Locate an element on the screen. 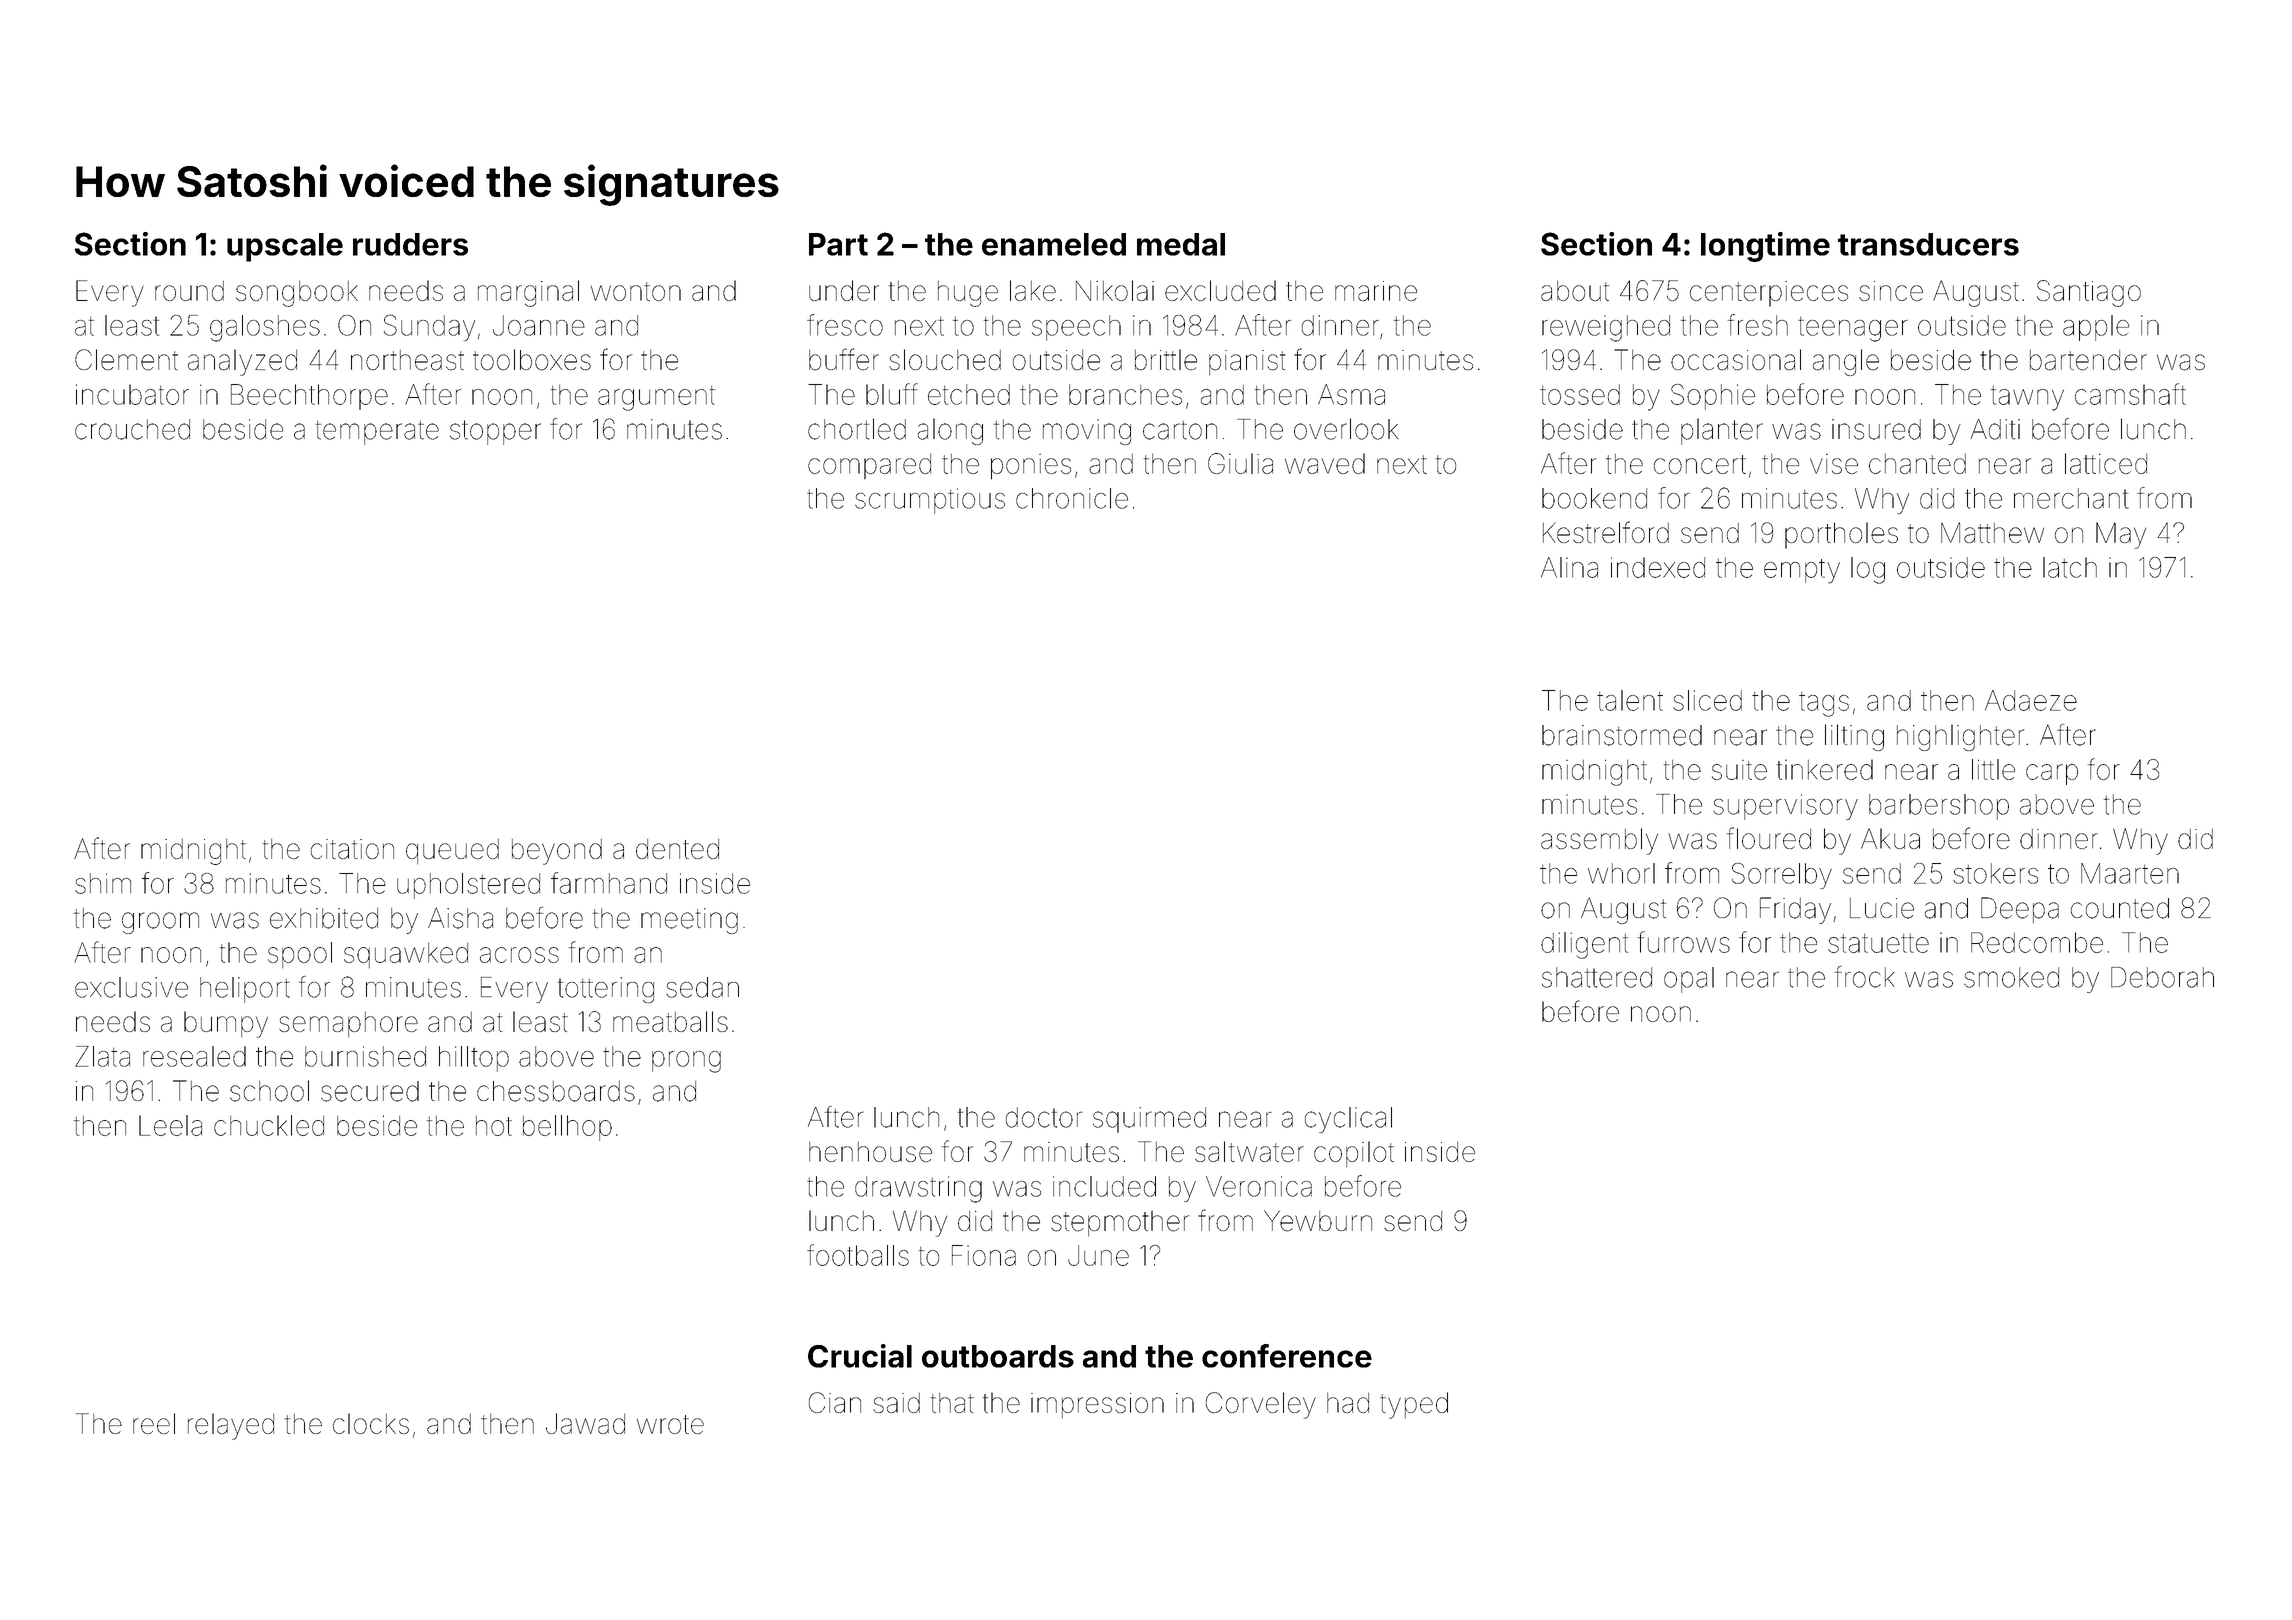 The image size is (2292, 1620). smoked is located at coordinates (2011, 977).
